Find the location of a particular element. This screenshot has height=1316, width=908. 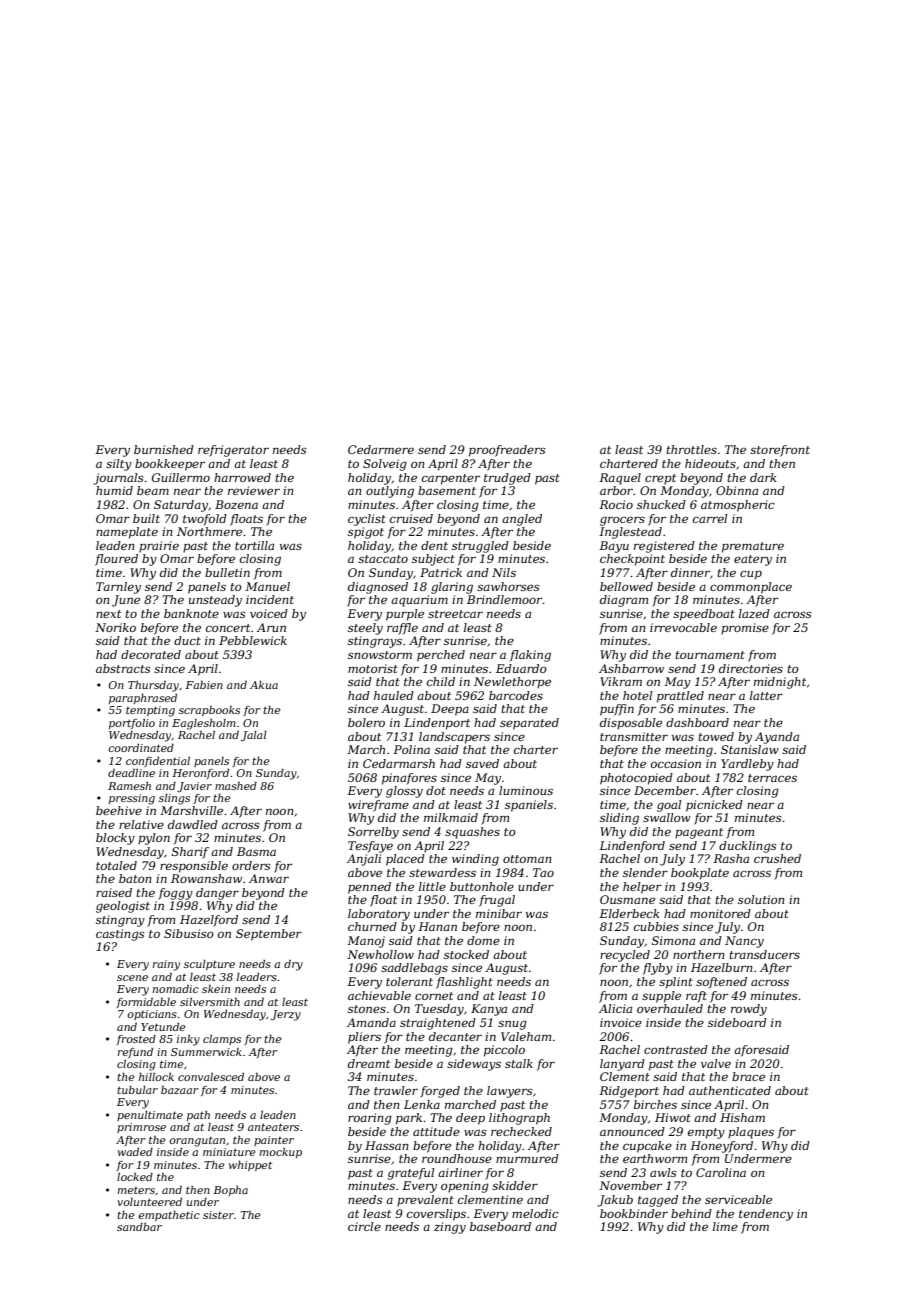

lime is located at coordinates (725, 1226).
